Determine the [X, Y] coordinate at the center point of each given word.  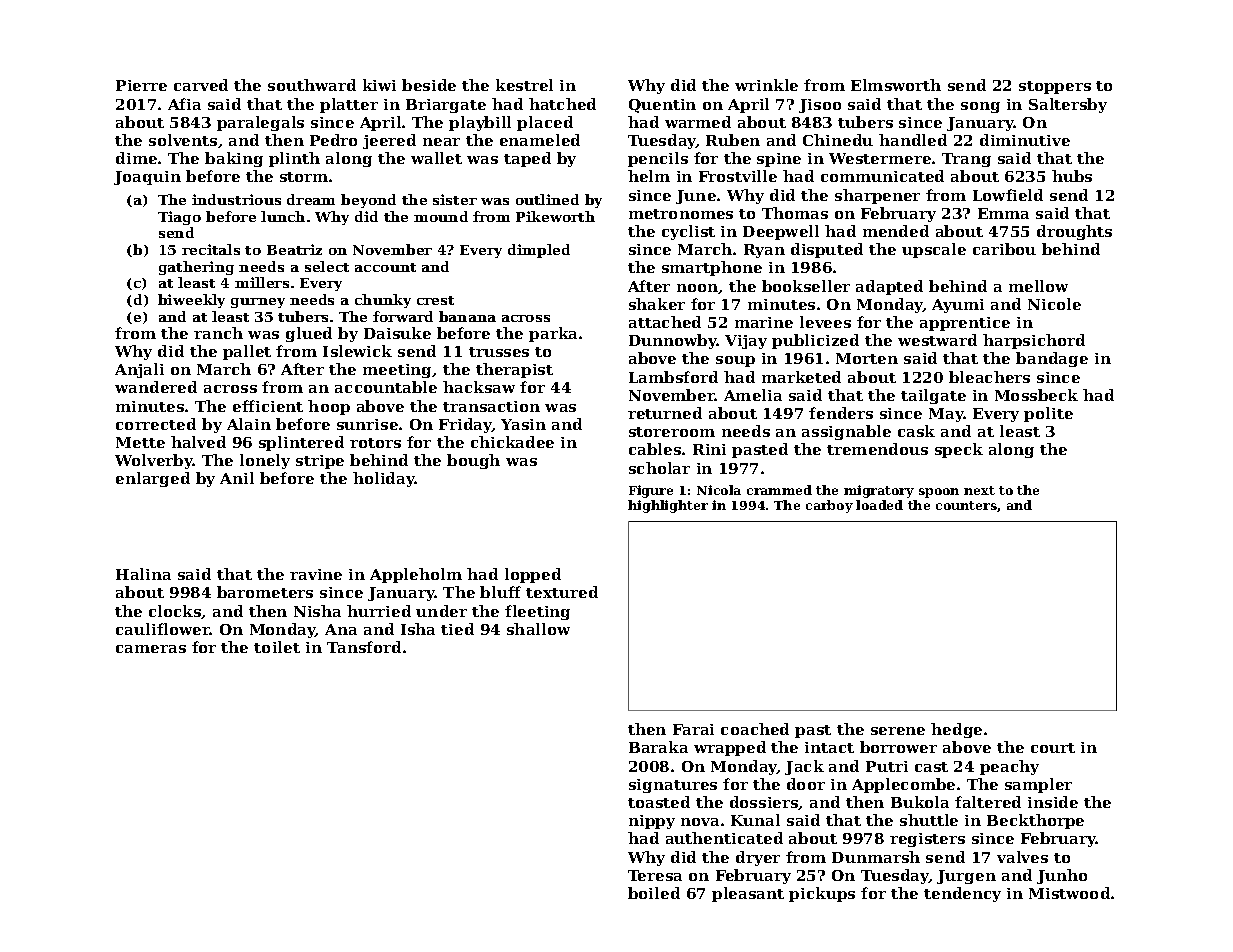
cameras [151, 649]
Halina [143, 574]
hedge [956, 730]
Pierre [141, 85]
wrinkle [766, 85]
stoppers [1055, 87]
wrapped [730, 748]
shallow [538, 629]
